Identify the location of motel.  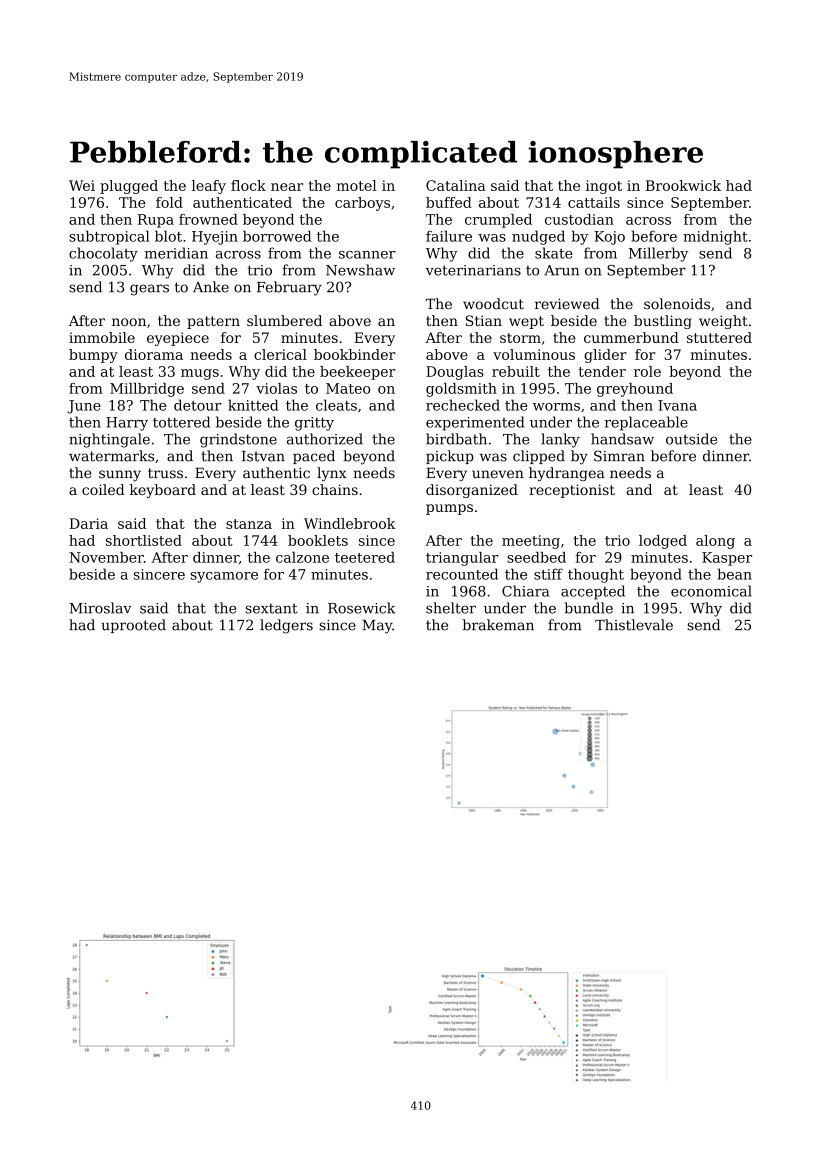
(357, 185).
